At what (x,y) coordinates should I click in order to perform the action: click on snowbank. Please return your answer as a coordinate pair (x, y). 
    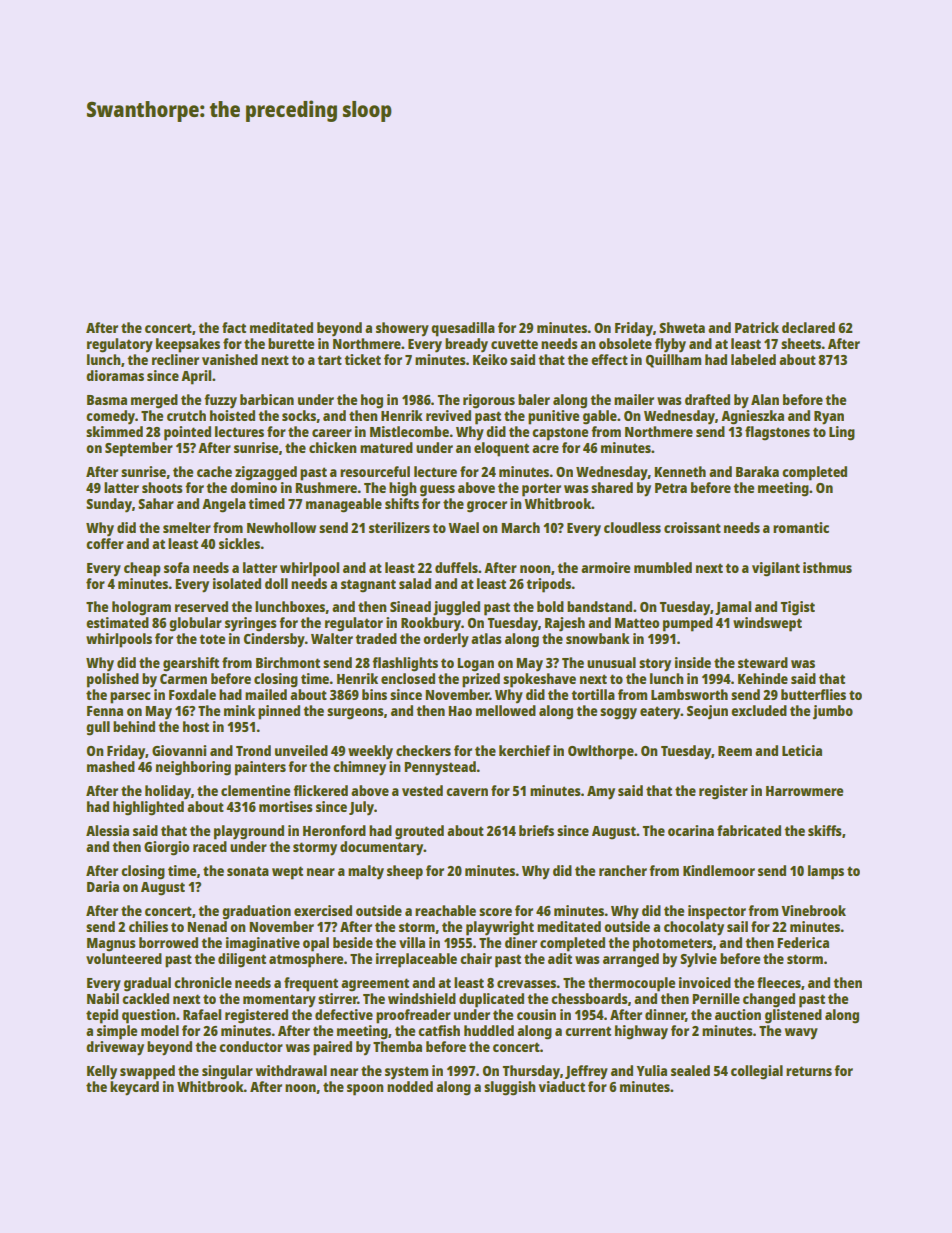
    Looking at the image, I should click on (598, 638).
